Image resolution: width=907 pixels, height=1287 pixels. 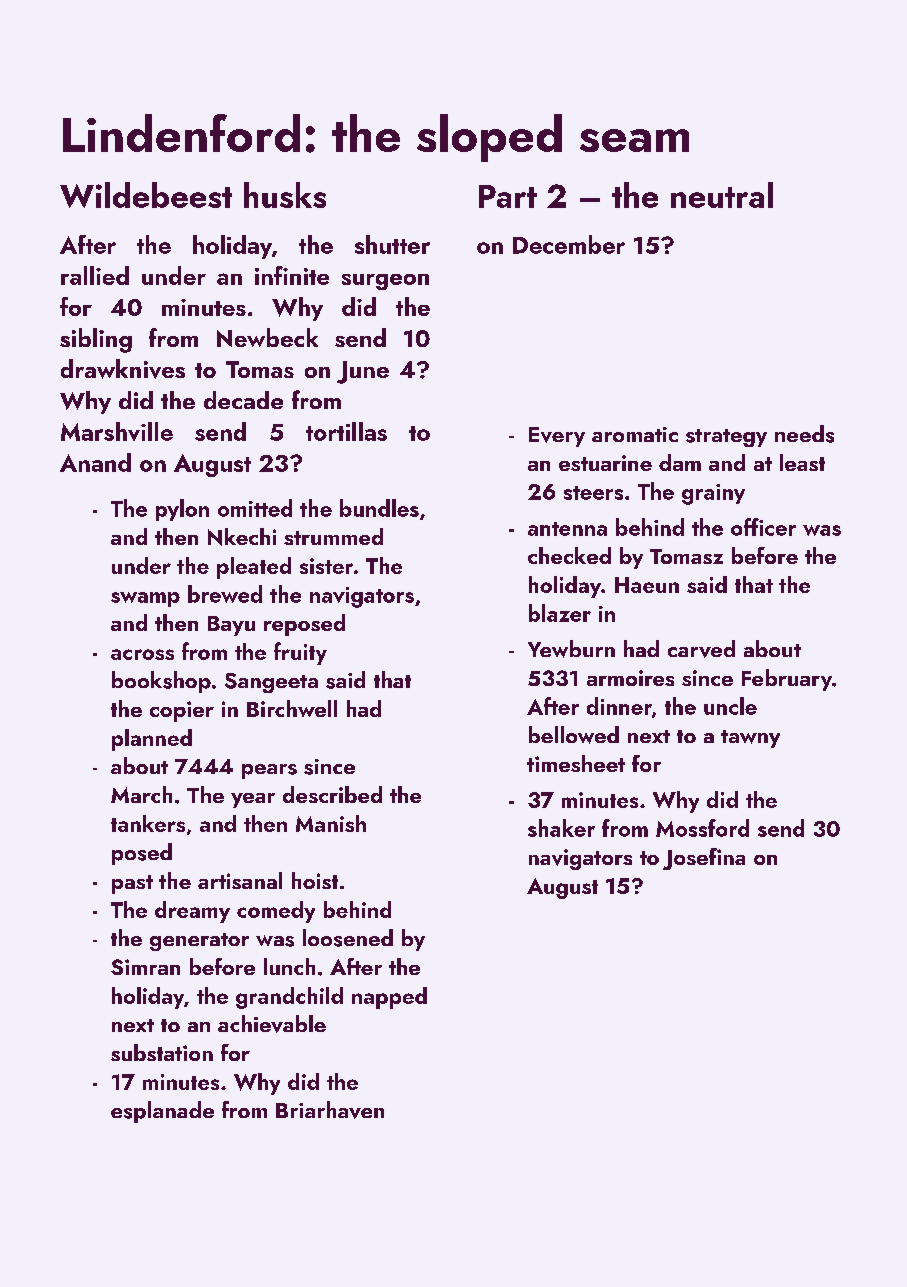 What do you see at coordinates (713, 494) in the page?
I see `grainy` at bounding box center [713, 494].
